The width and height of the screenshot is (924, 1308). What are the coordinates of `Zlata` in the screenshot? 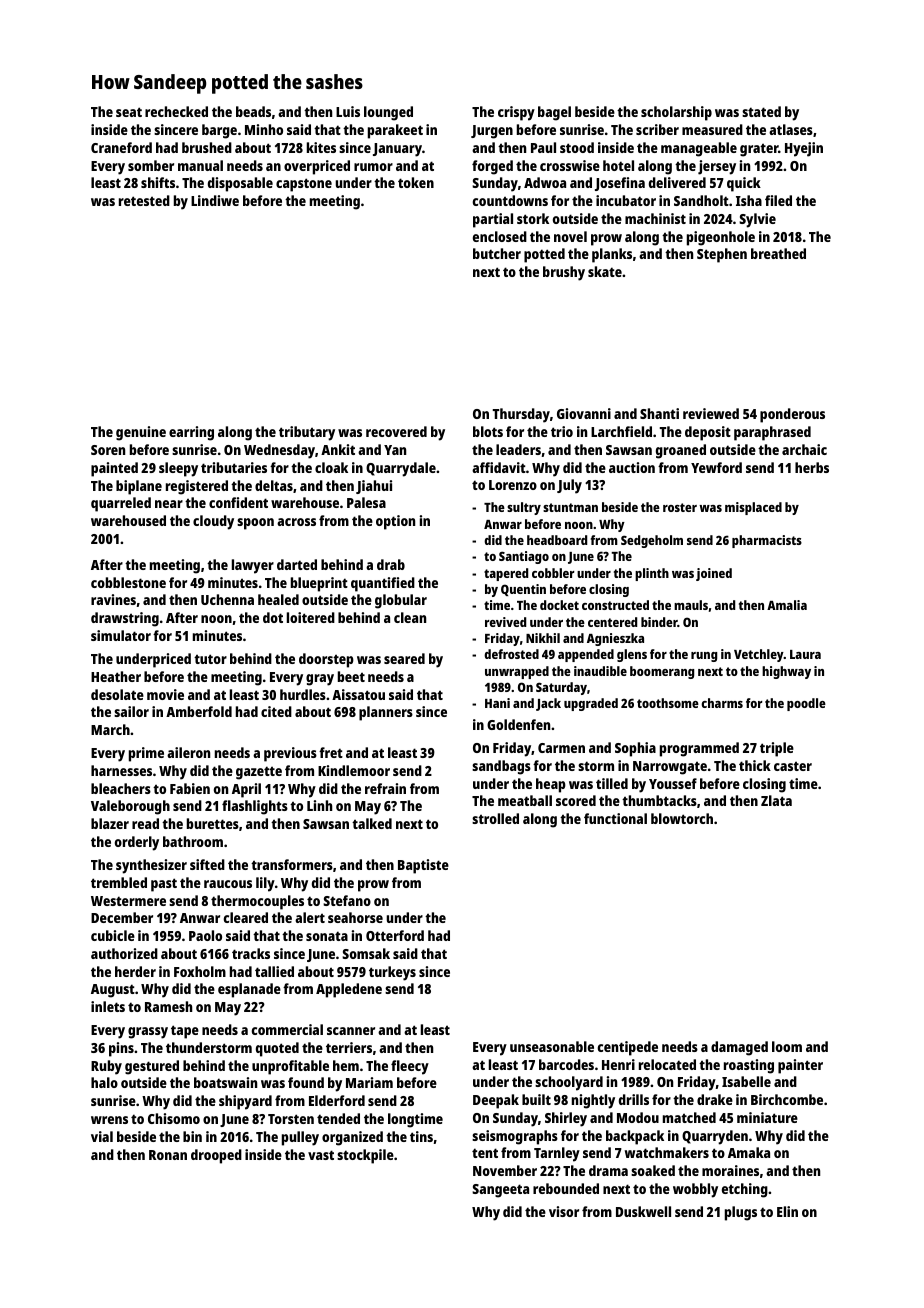 It's located at (776, 800).
